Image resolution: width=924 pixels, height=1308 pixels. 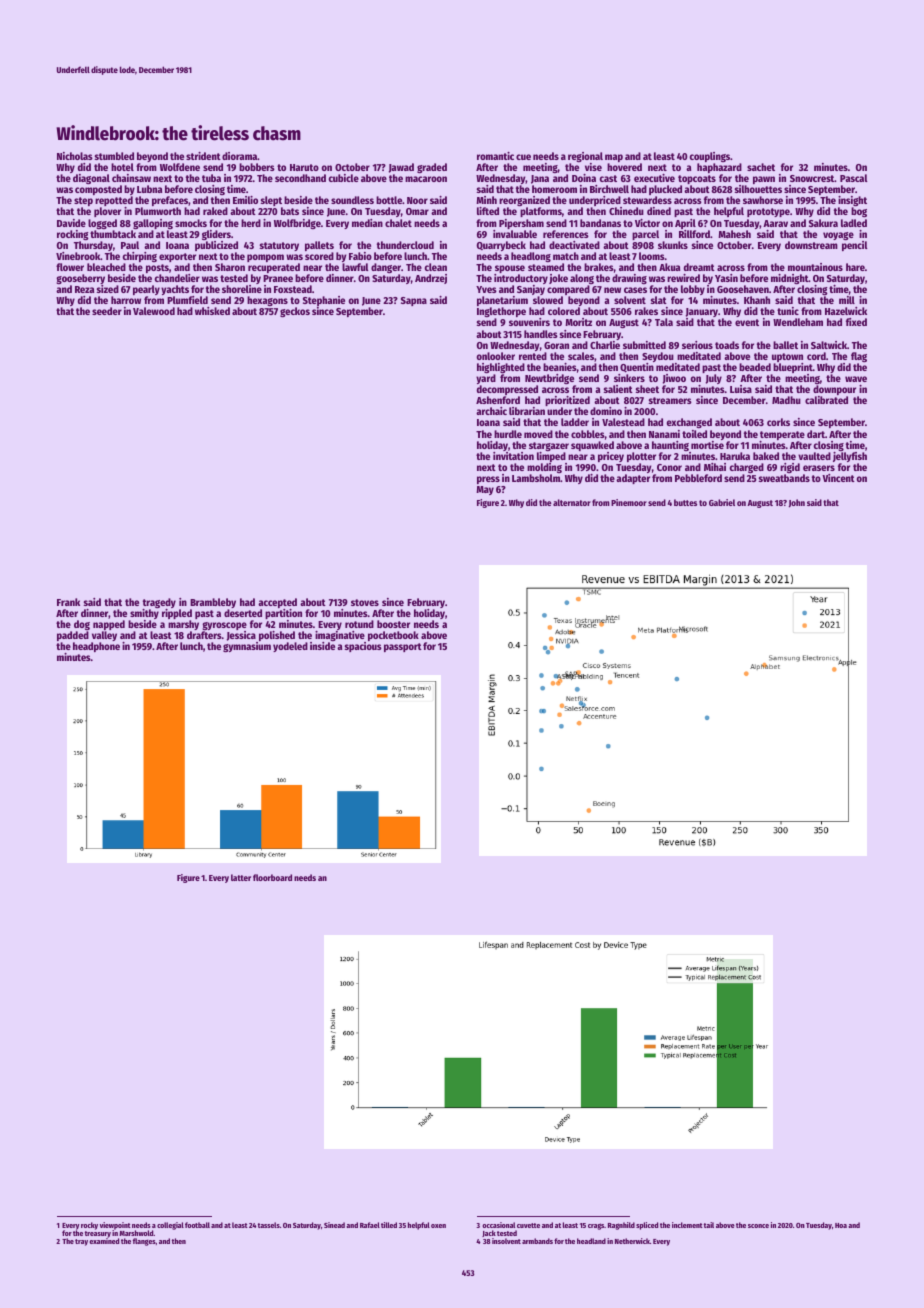 I want to click on Omar, so click(x=417, y=211).
